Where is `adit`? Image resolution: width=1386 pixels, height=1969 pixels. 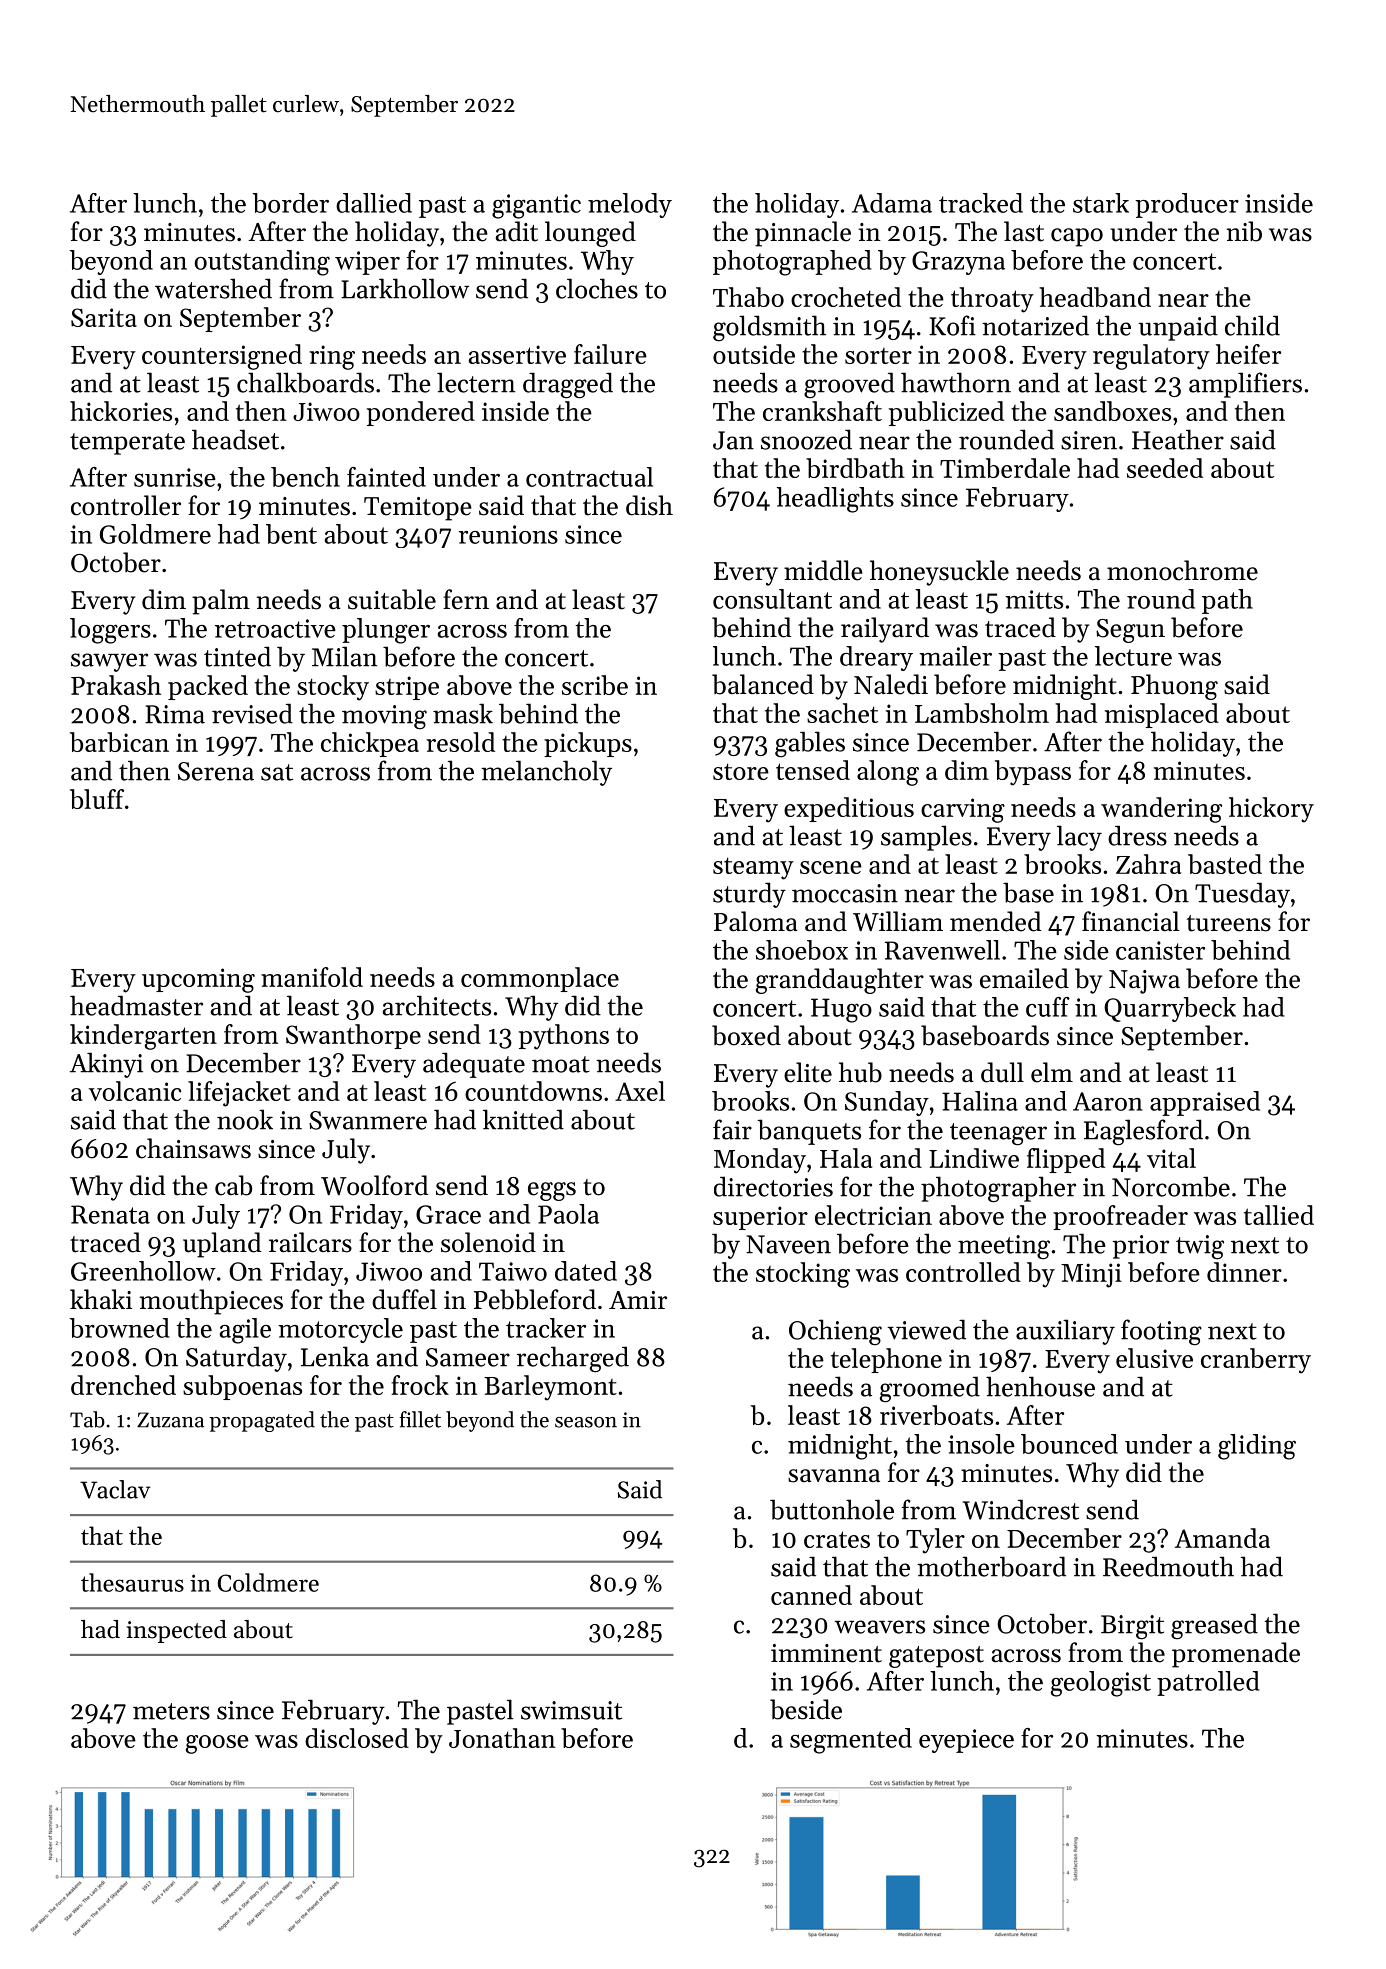 adit is located at coordinates (517, 231).
